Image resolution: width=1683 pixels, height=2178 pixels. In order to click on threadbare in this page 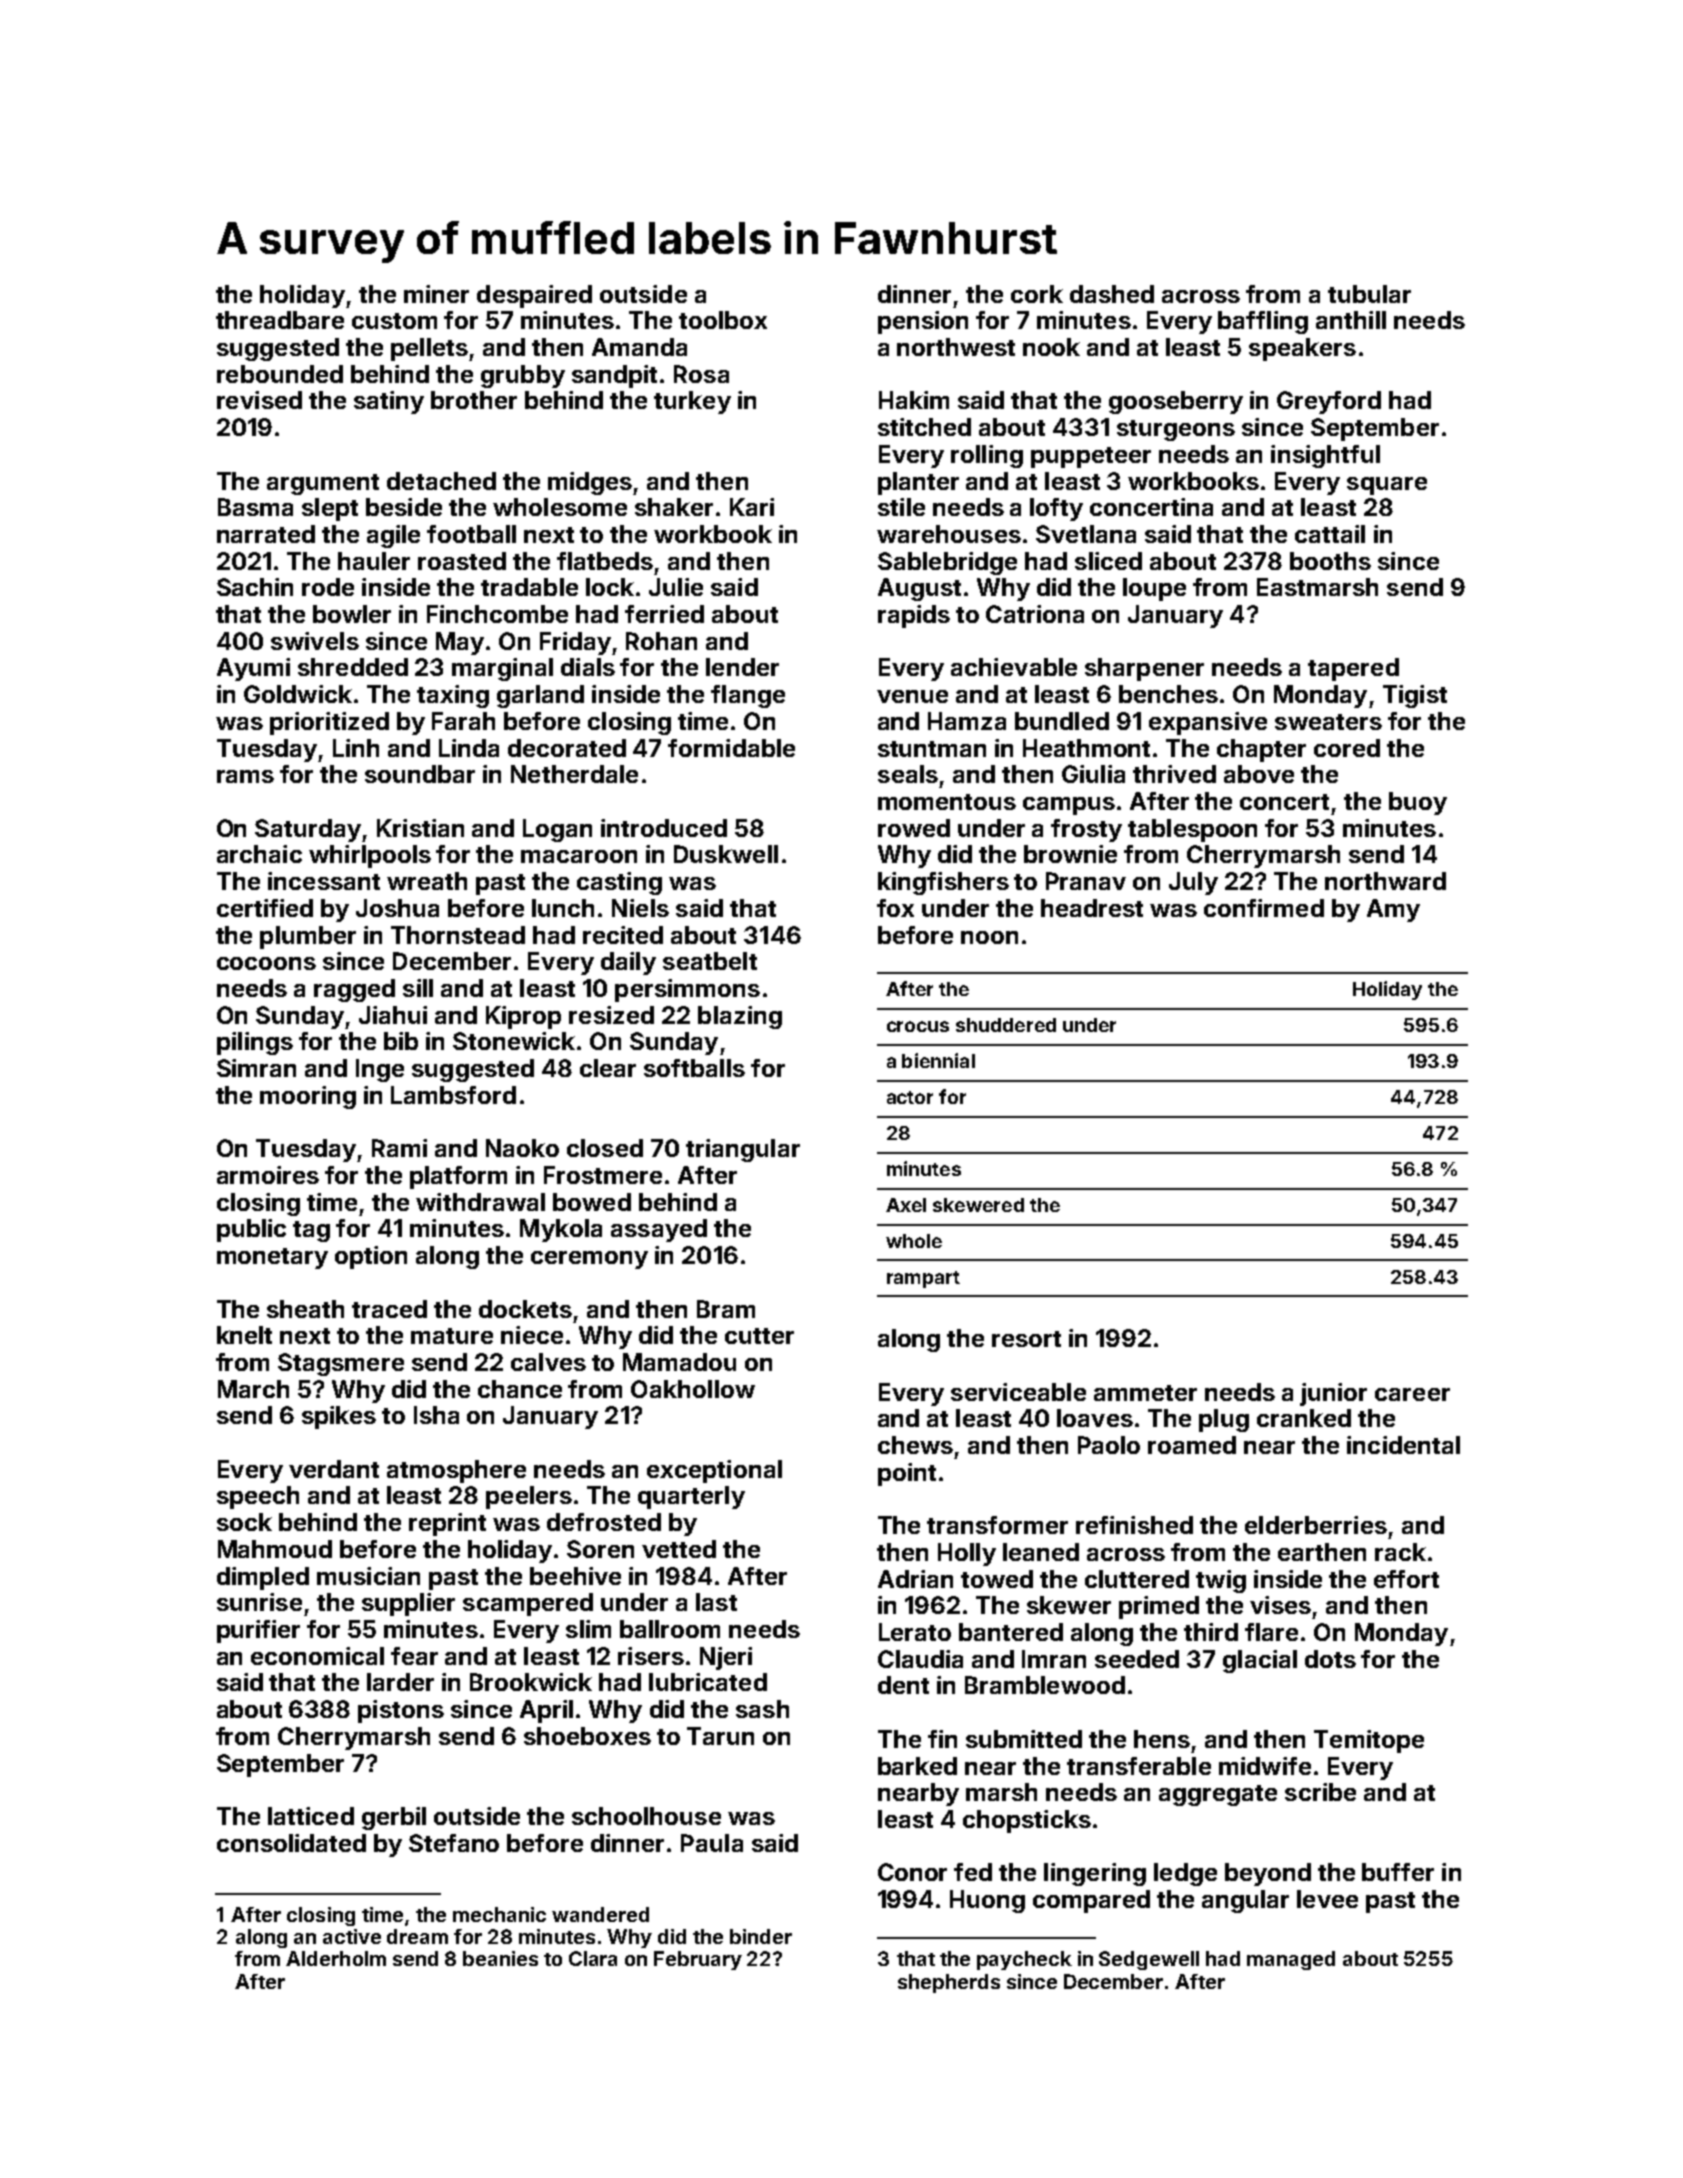, I will do `click(280, 320)`.
